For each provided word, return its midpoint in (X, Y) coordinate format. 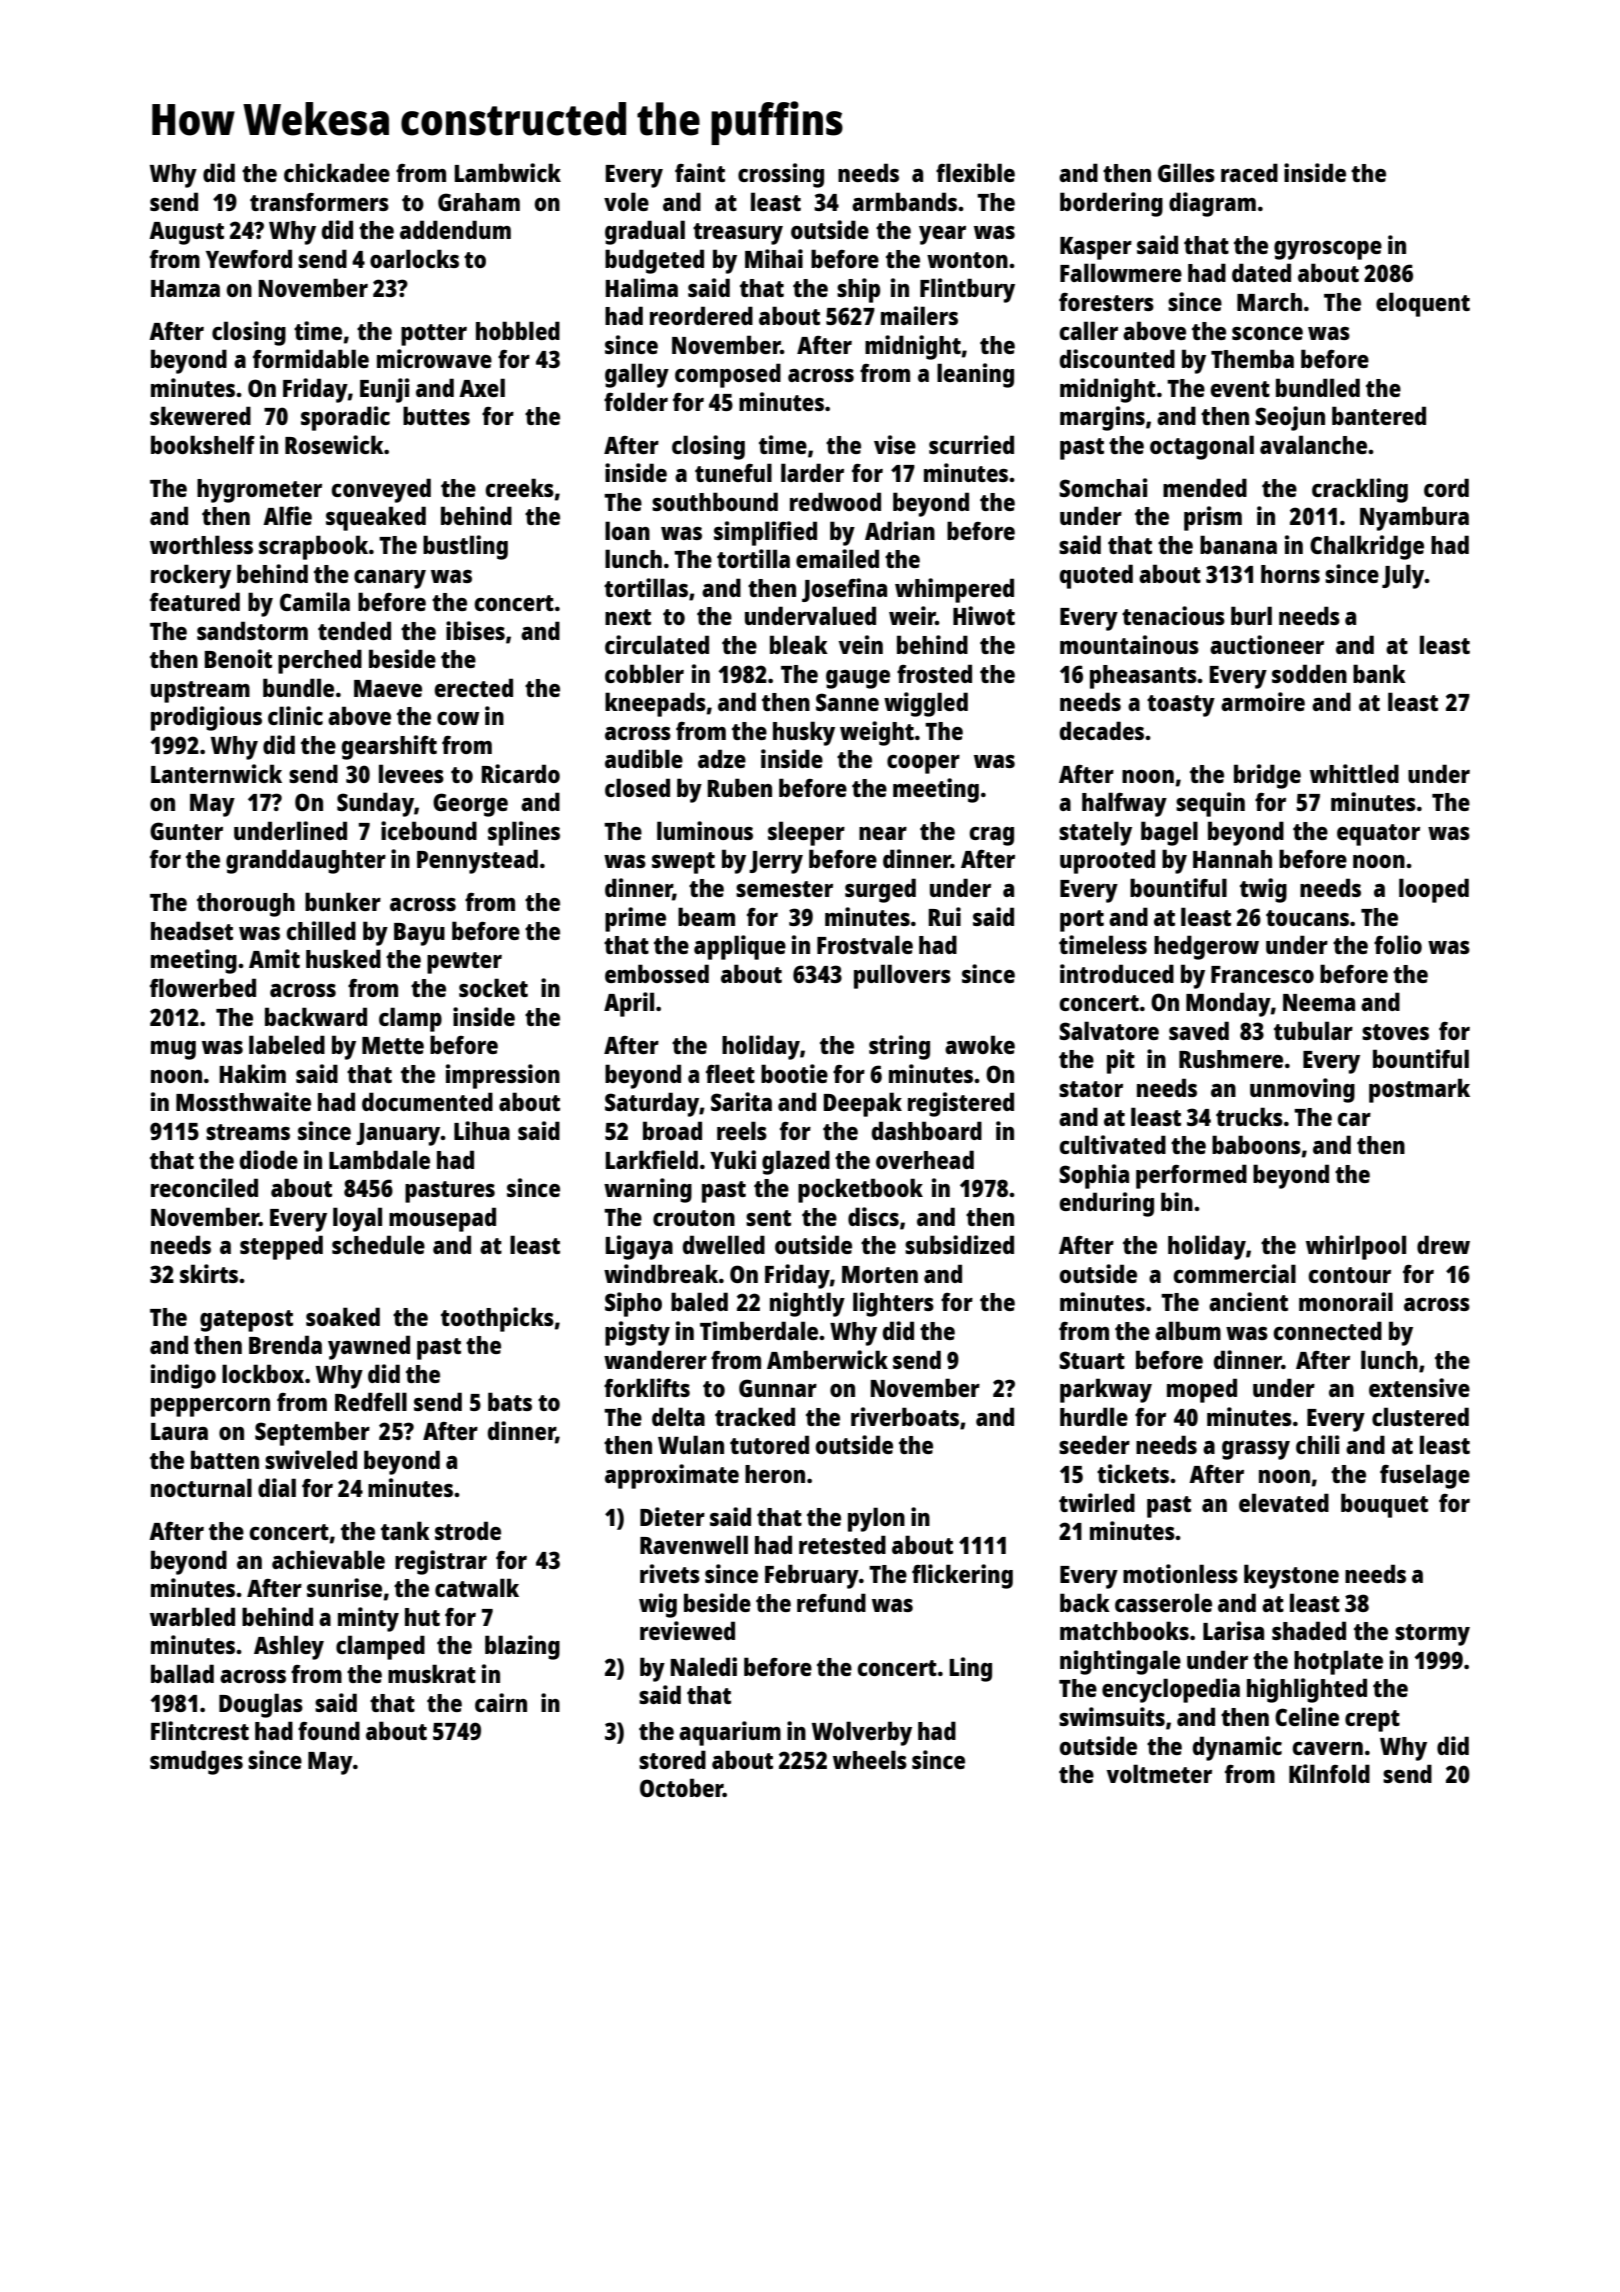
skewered (200, 415)
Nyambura (1414, 518)
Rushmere (1231, 1059)
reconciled (204, 1187)
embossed (657, 973)
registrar (441, 1562)
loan (627, 530)
